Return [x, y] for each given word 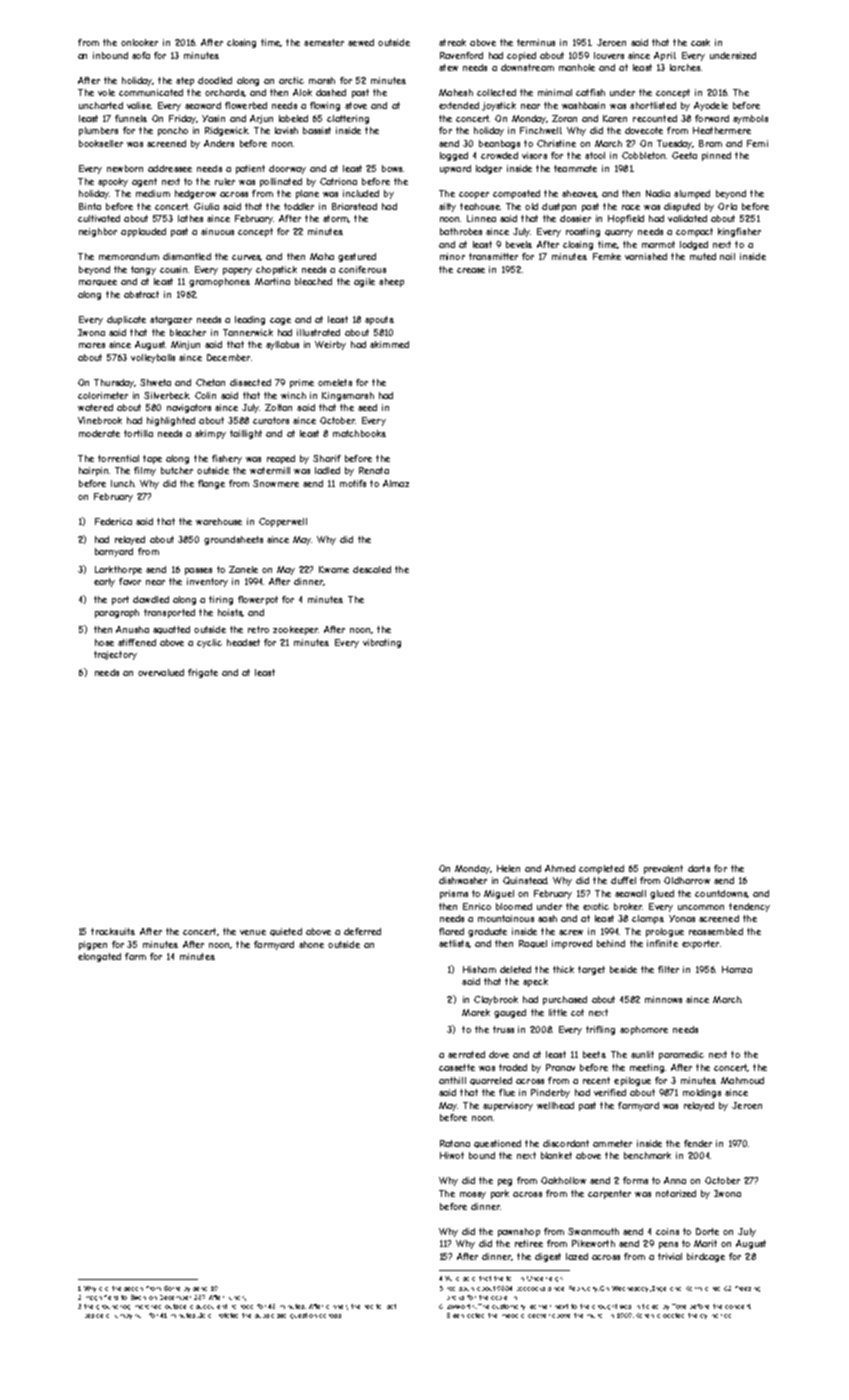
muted [703, 256]
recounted [655, 118]
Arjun [261, 119]
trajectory [115, 655]
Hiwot [452, 1155]
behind [611, 943]
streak [452, 42]
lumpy [123, 1316]
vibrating [382, 643]
